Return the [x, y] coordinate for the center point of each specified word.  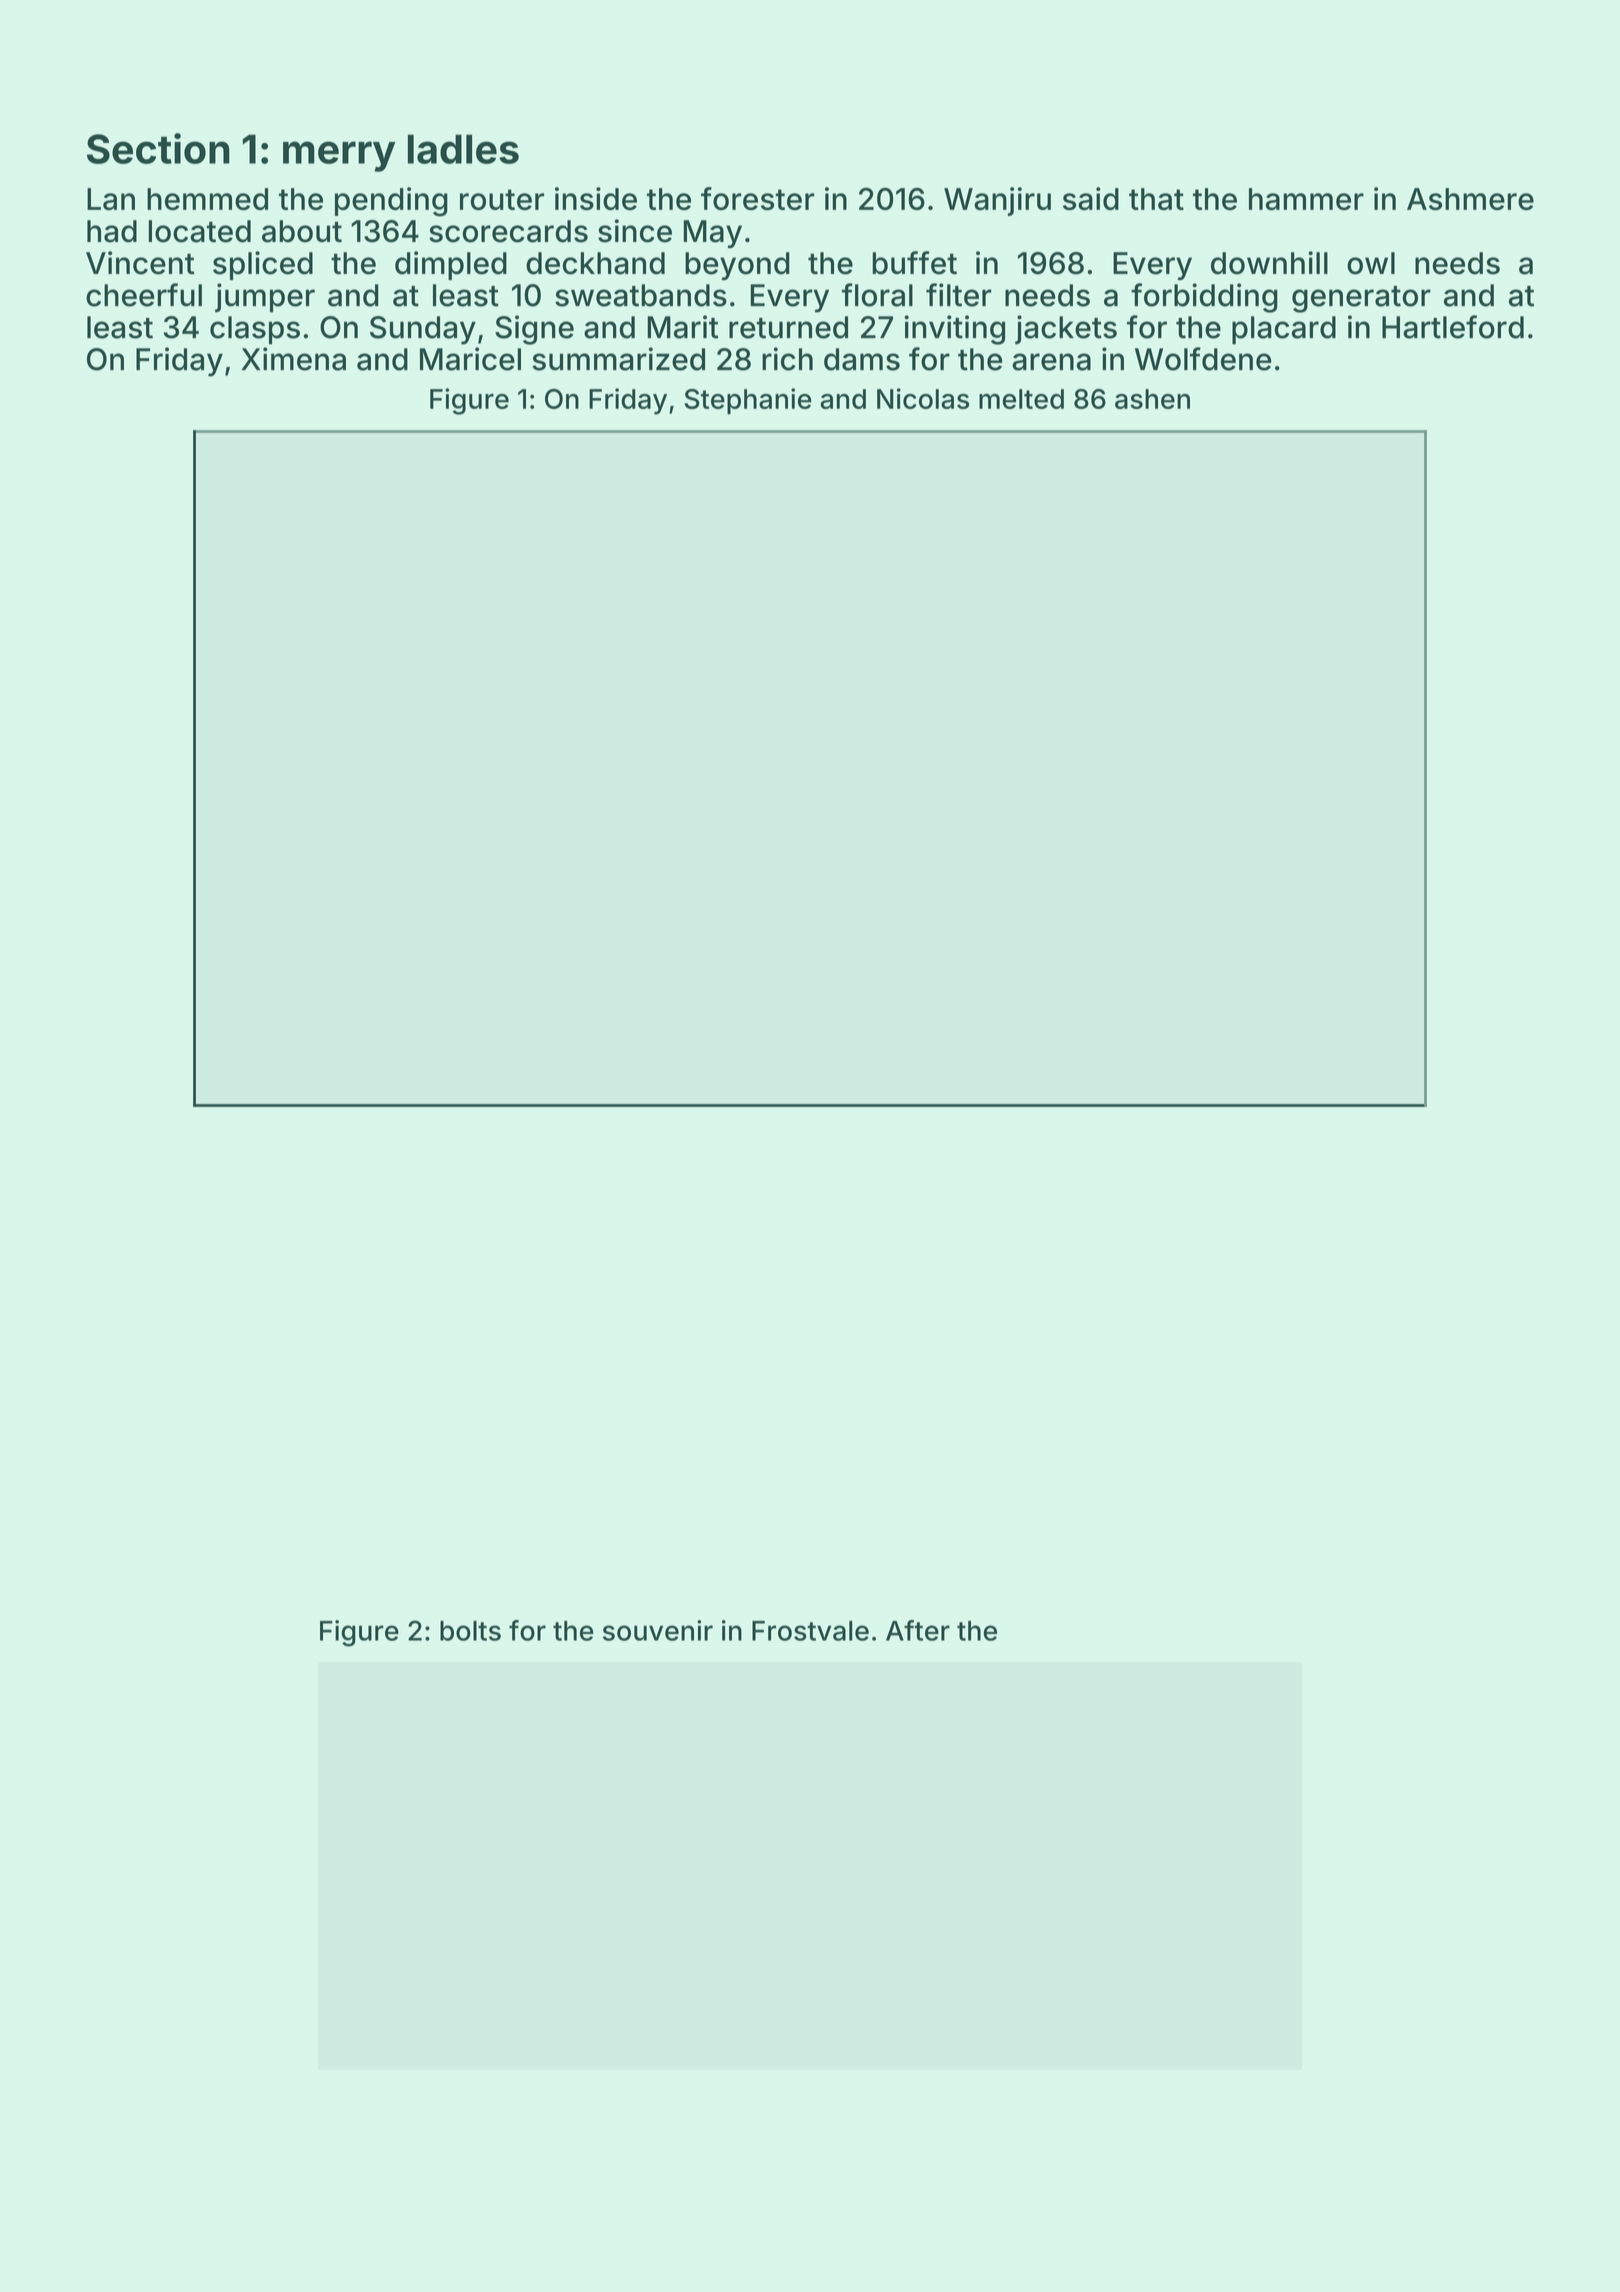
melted [1021, 399]
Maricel [470, 359]
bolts [470, 1631]
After [918, 1630]
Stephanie [748, 401]
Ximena [293, 359]
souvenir [658, 1630]
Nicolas [923, 398]
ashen [1152, 399]
